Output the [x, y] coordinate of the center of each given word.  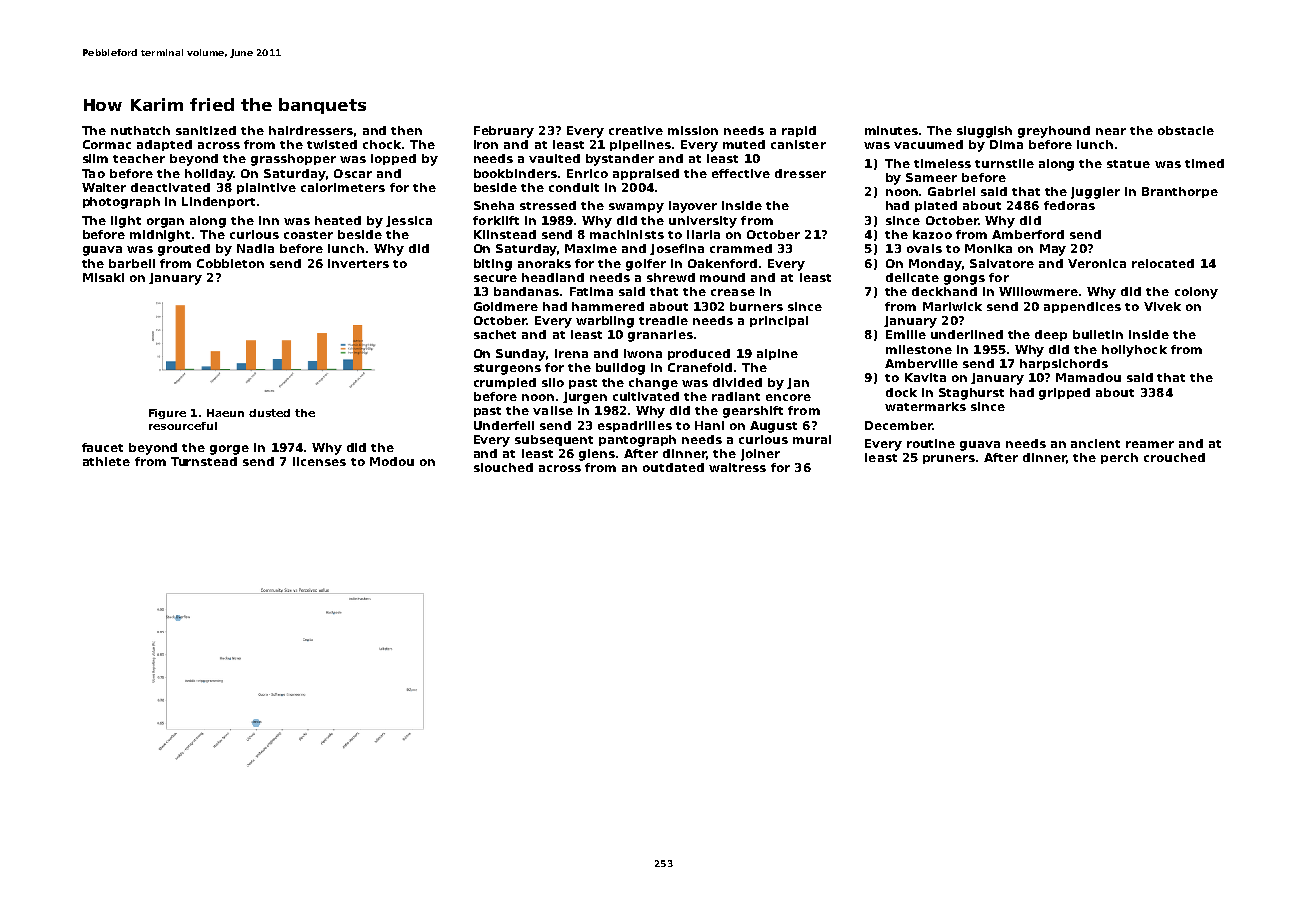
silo [553, 382]
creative [636, 130]
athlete [106, 461]
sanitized [206, 130]
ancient [1095, 443]
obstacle [1186, 130]
